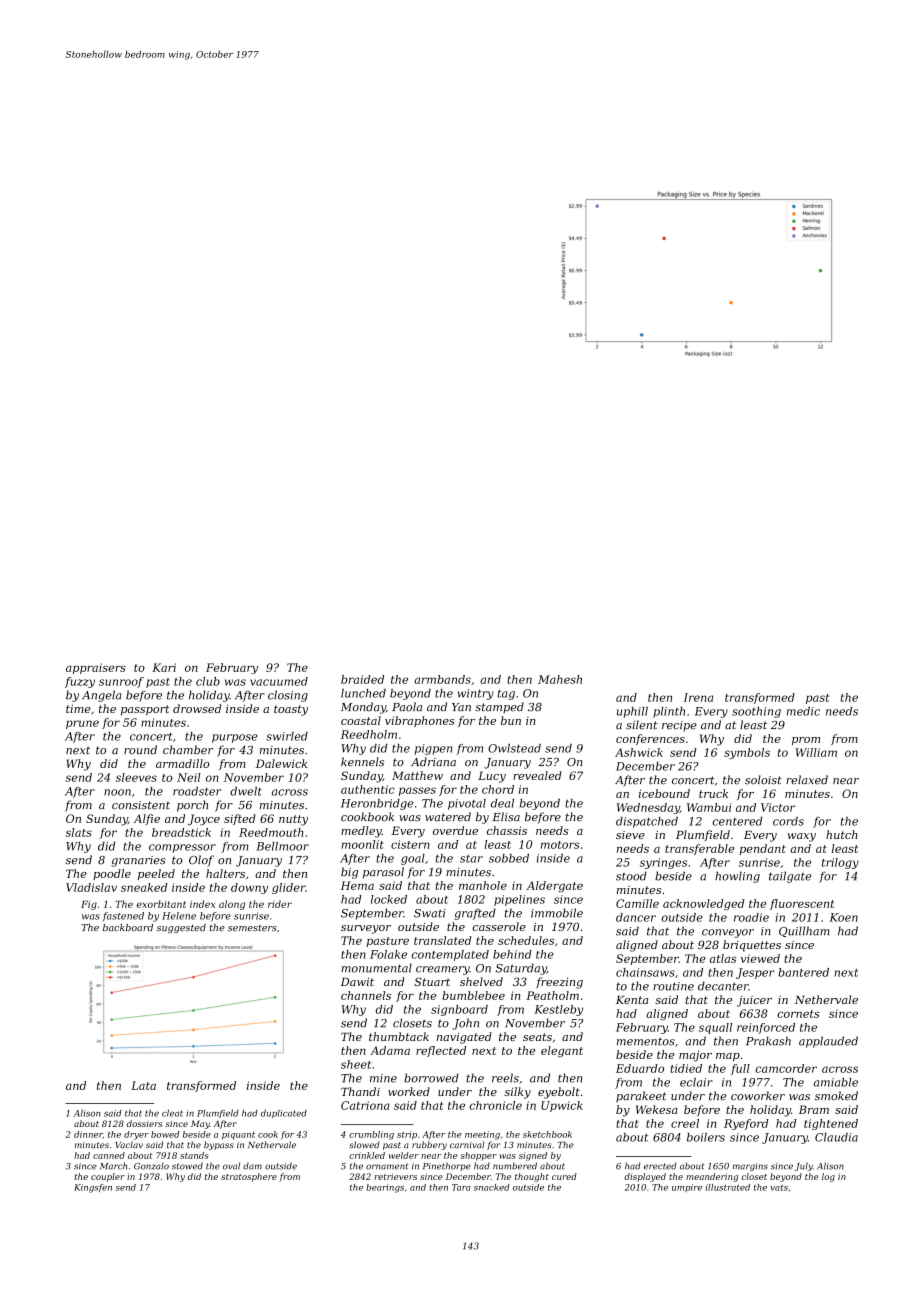 This document has width=924, height=1308. What do you see at coordinates (181, 928) in the document?
I see `suggested` at bounding box center [181, 928].
